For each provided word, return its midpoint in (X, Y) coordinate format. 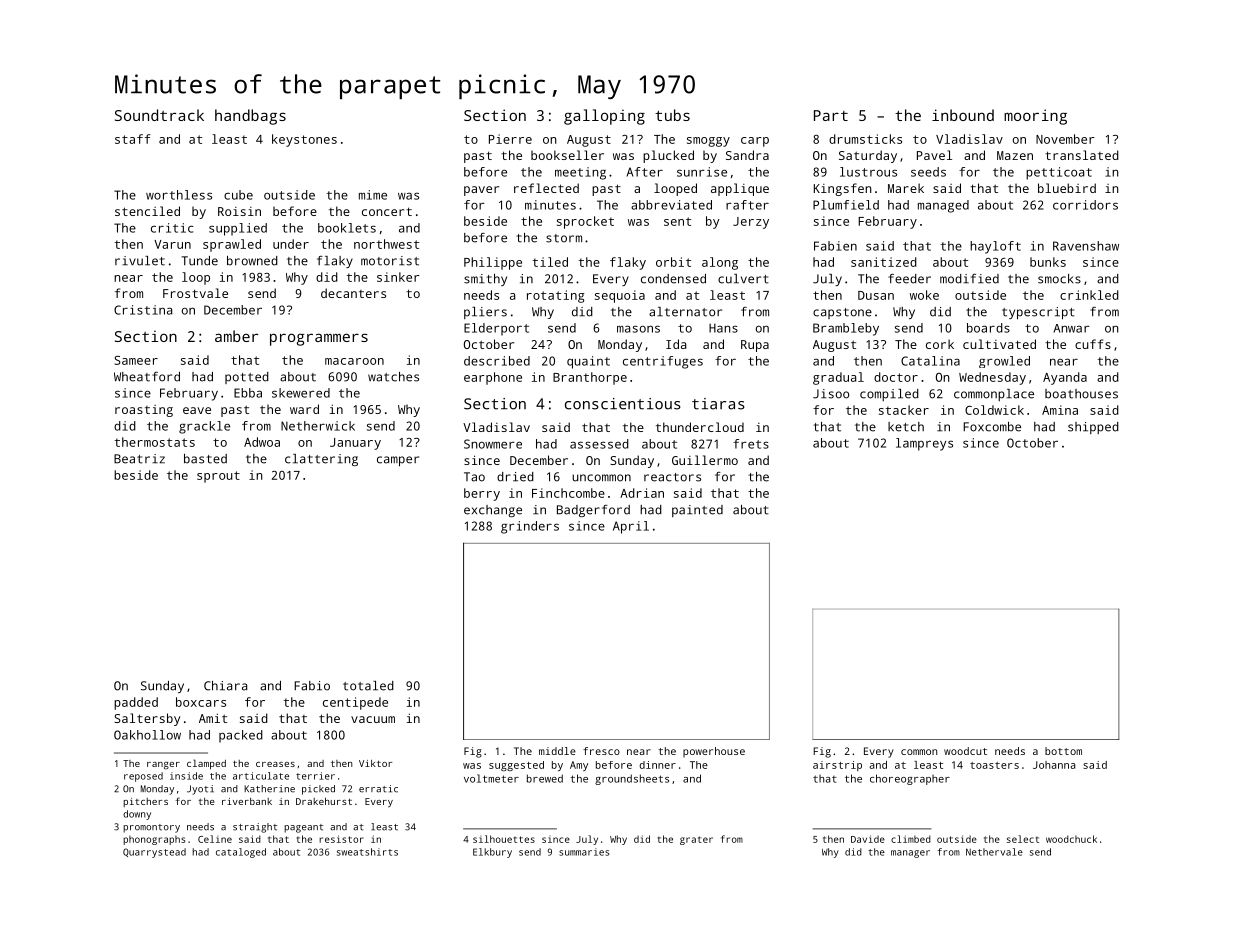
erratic (378, 789)
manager (910, 854)
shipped (1093, 428)
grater (696, 840)
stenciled (147, 211)
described (497, 361)
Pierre (510, 139)
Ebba (248, 393)
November (1065, 139)
